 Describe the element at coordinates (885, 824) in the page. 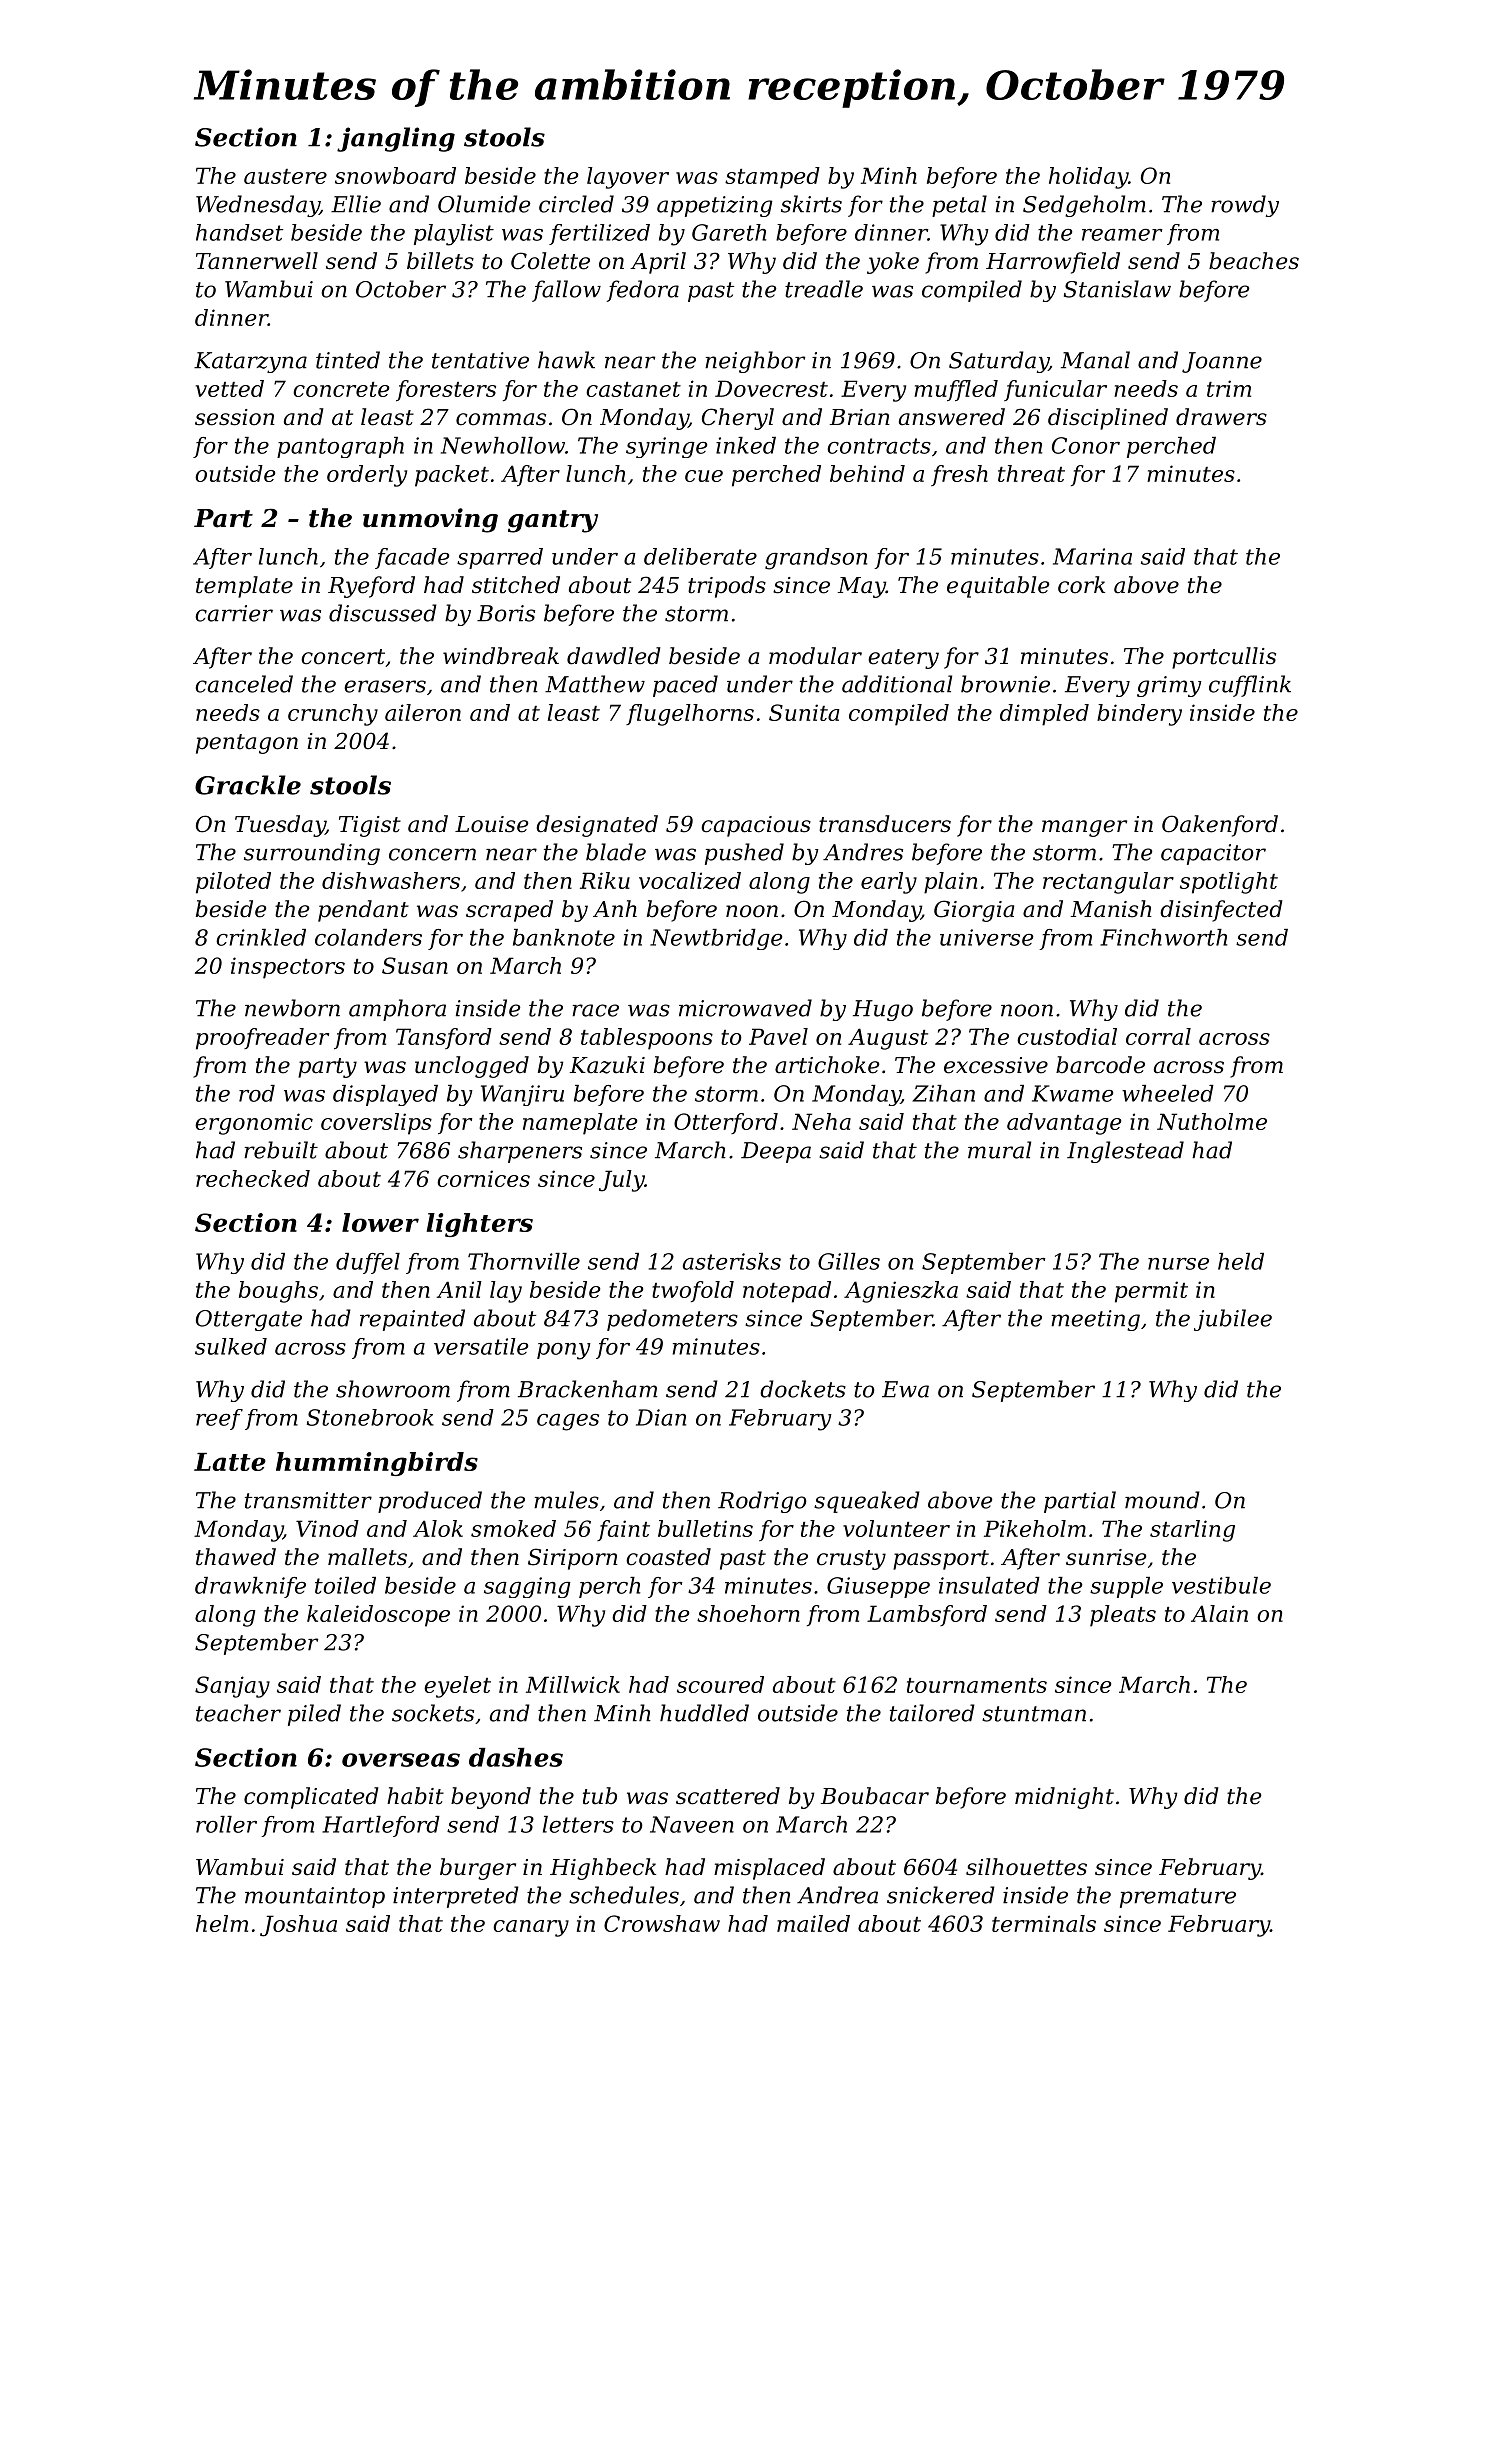

I see `transducers` at that location.
